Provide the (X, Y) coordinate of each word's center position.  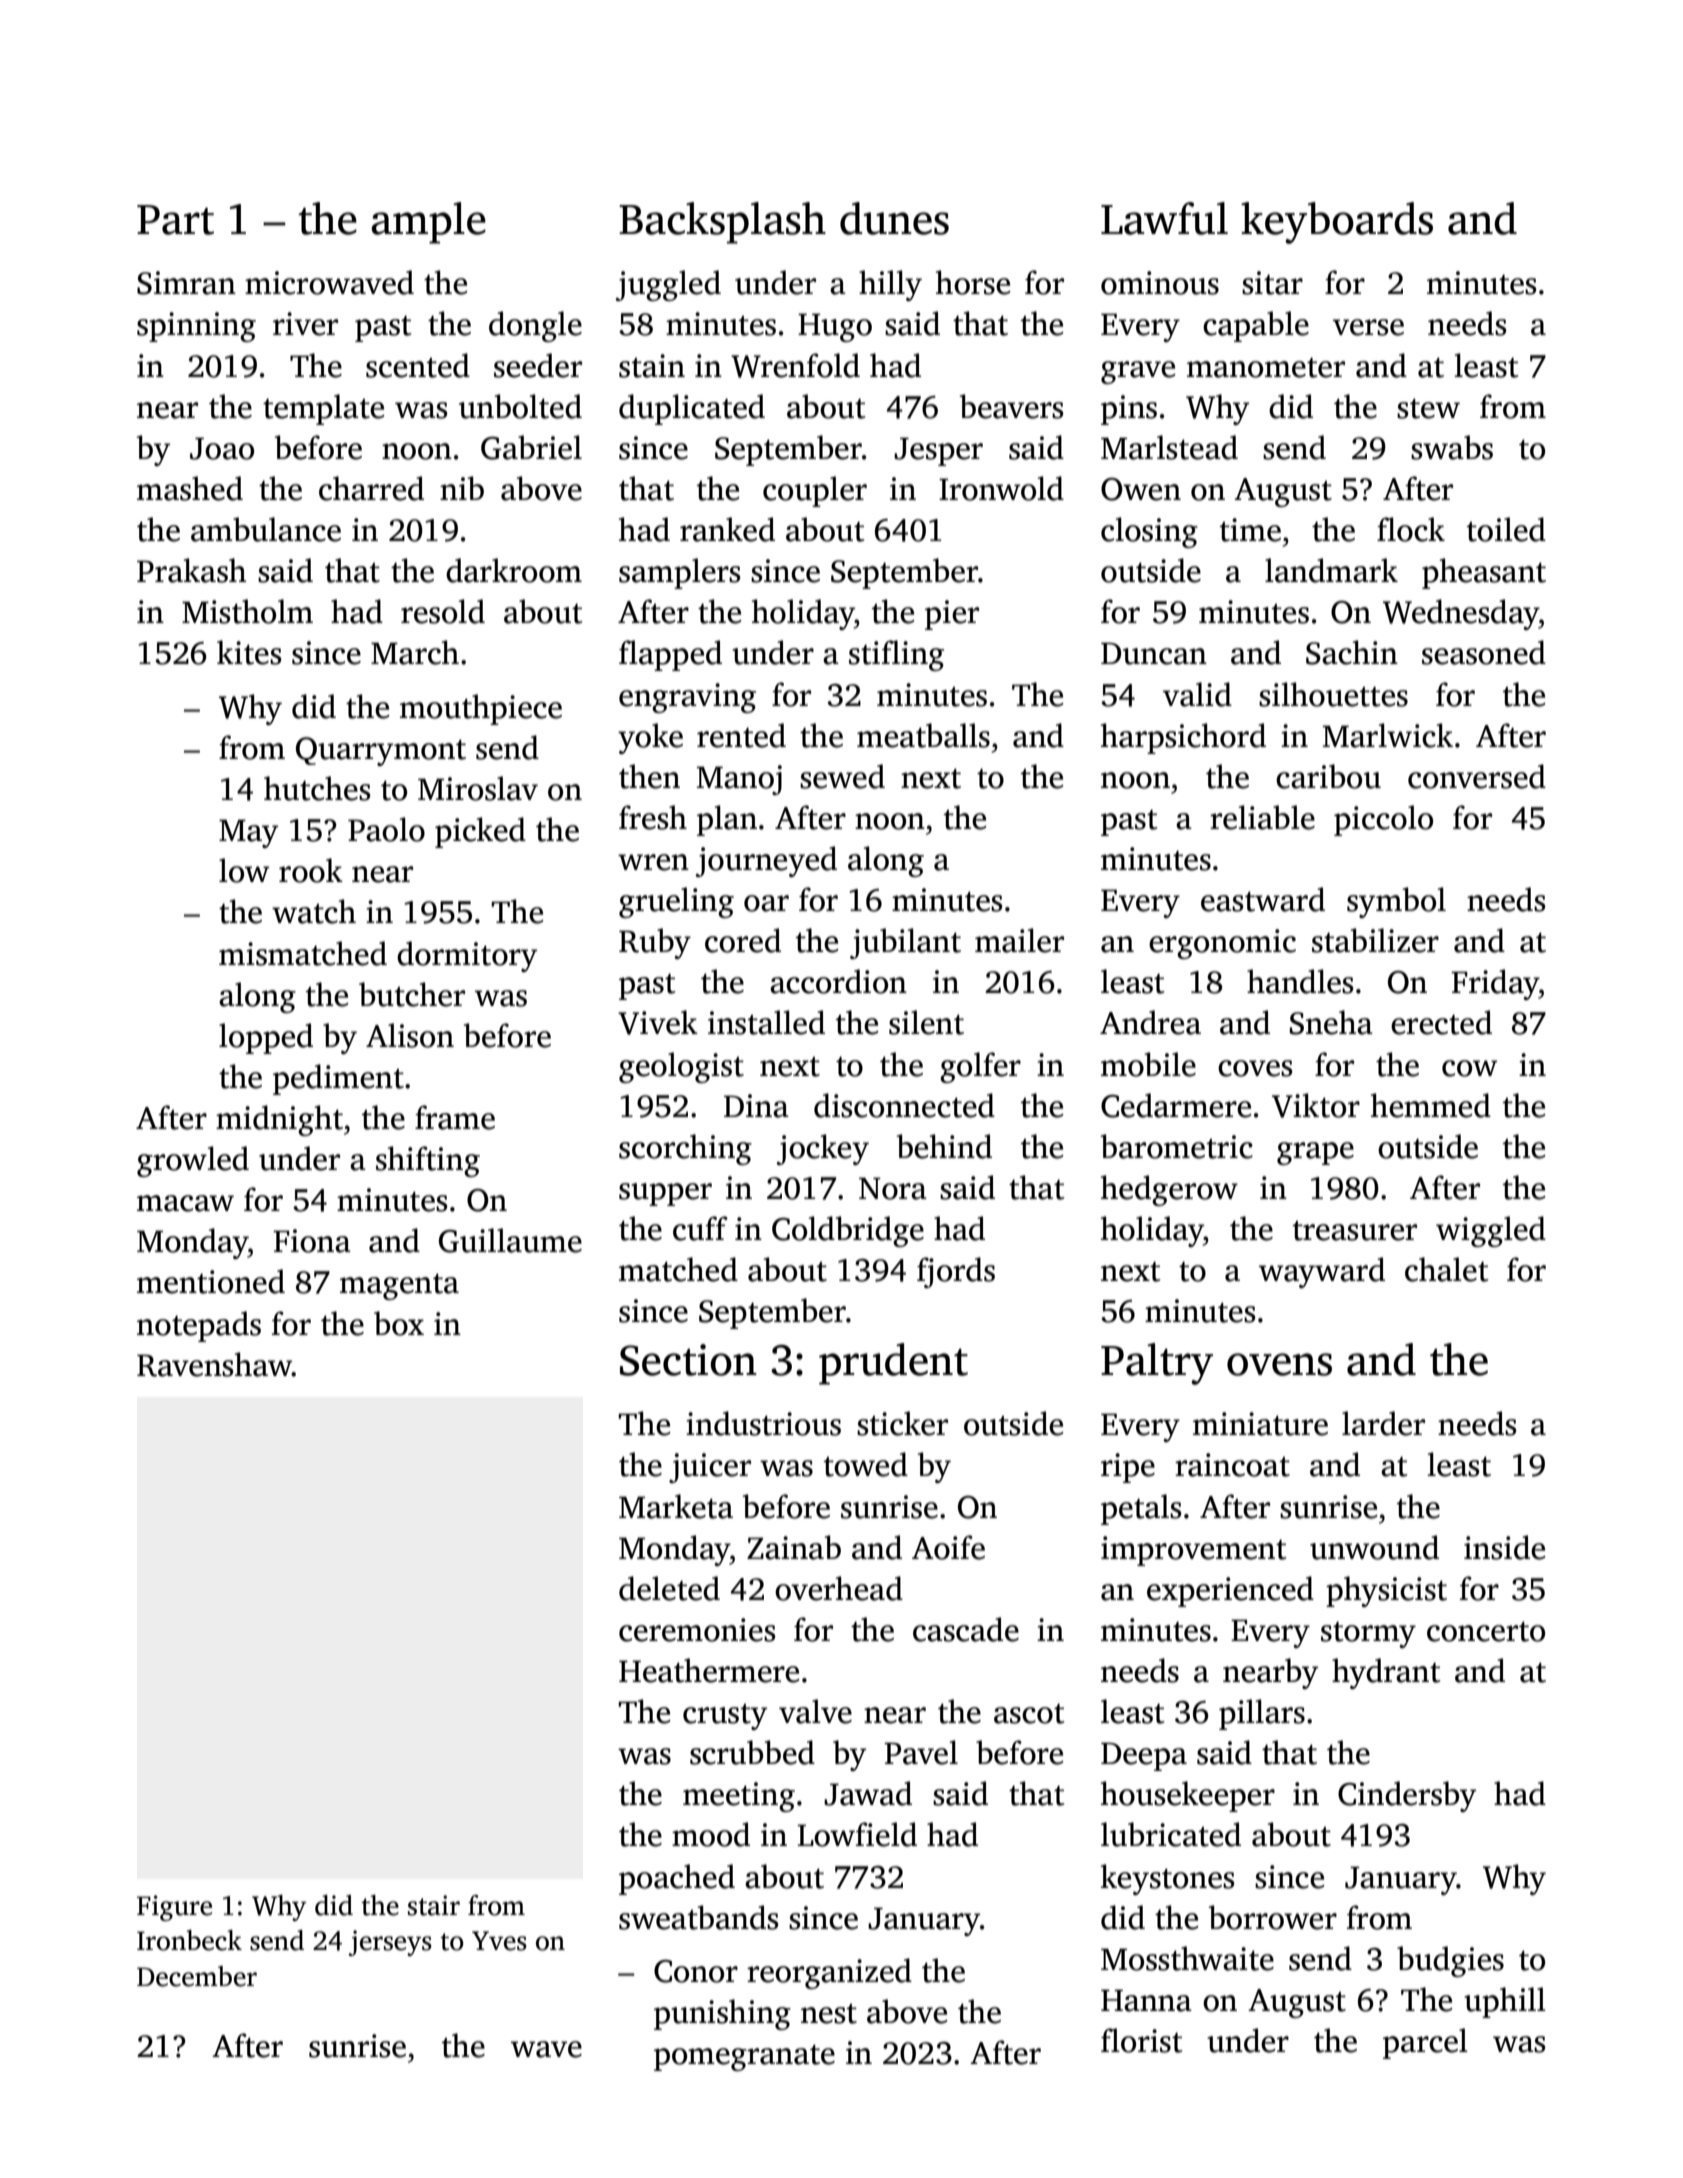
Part (175, 220)
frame (455, 1117)
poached (677, 1879)
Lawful (1164, 218)
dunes (894, 218)
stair (434, 1905)
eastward (1263, 899)
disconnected (904, 1105)
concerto (1486, 1631)
